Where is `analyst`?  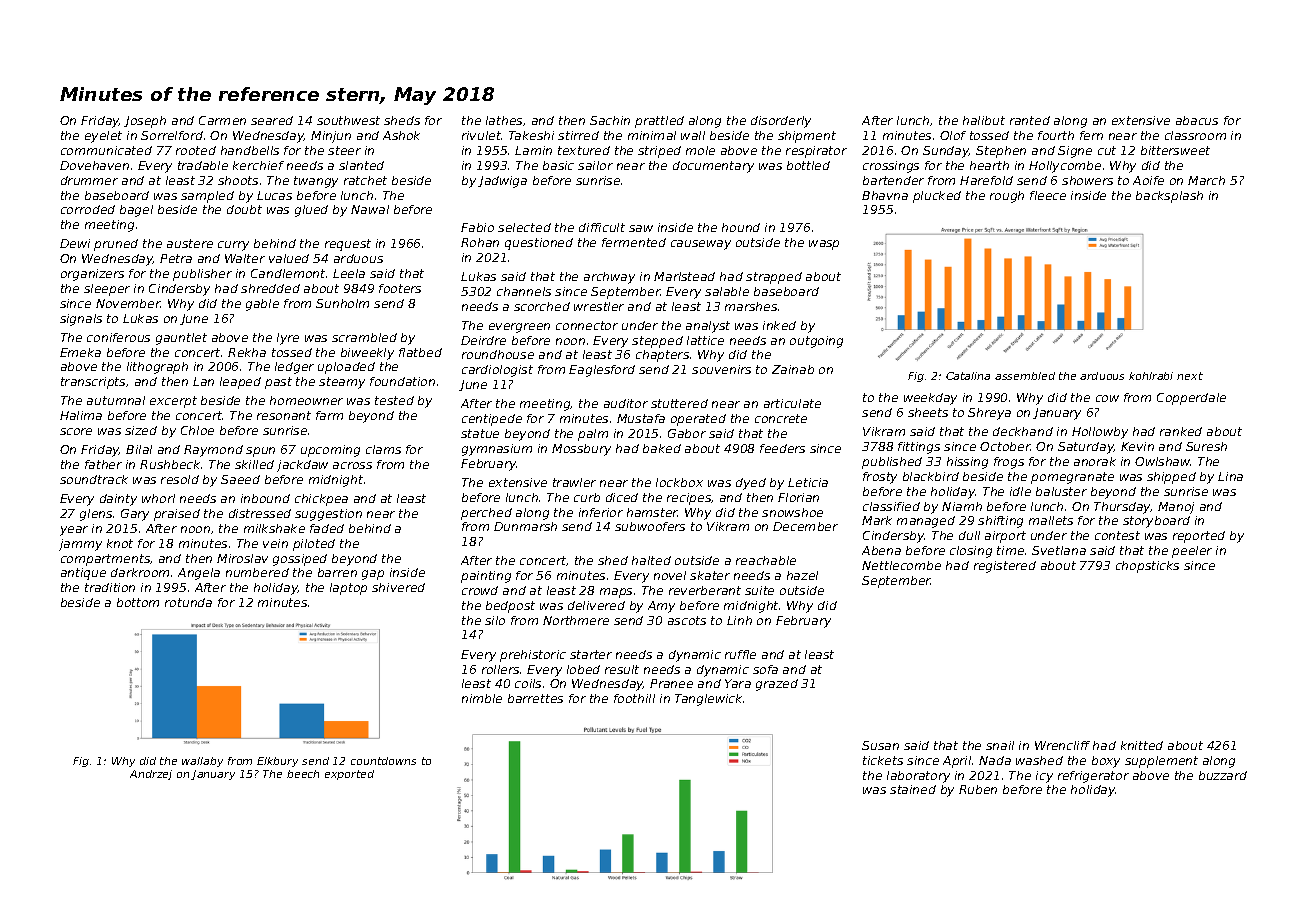 analyst is located at coordinates (708, 327).
